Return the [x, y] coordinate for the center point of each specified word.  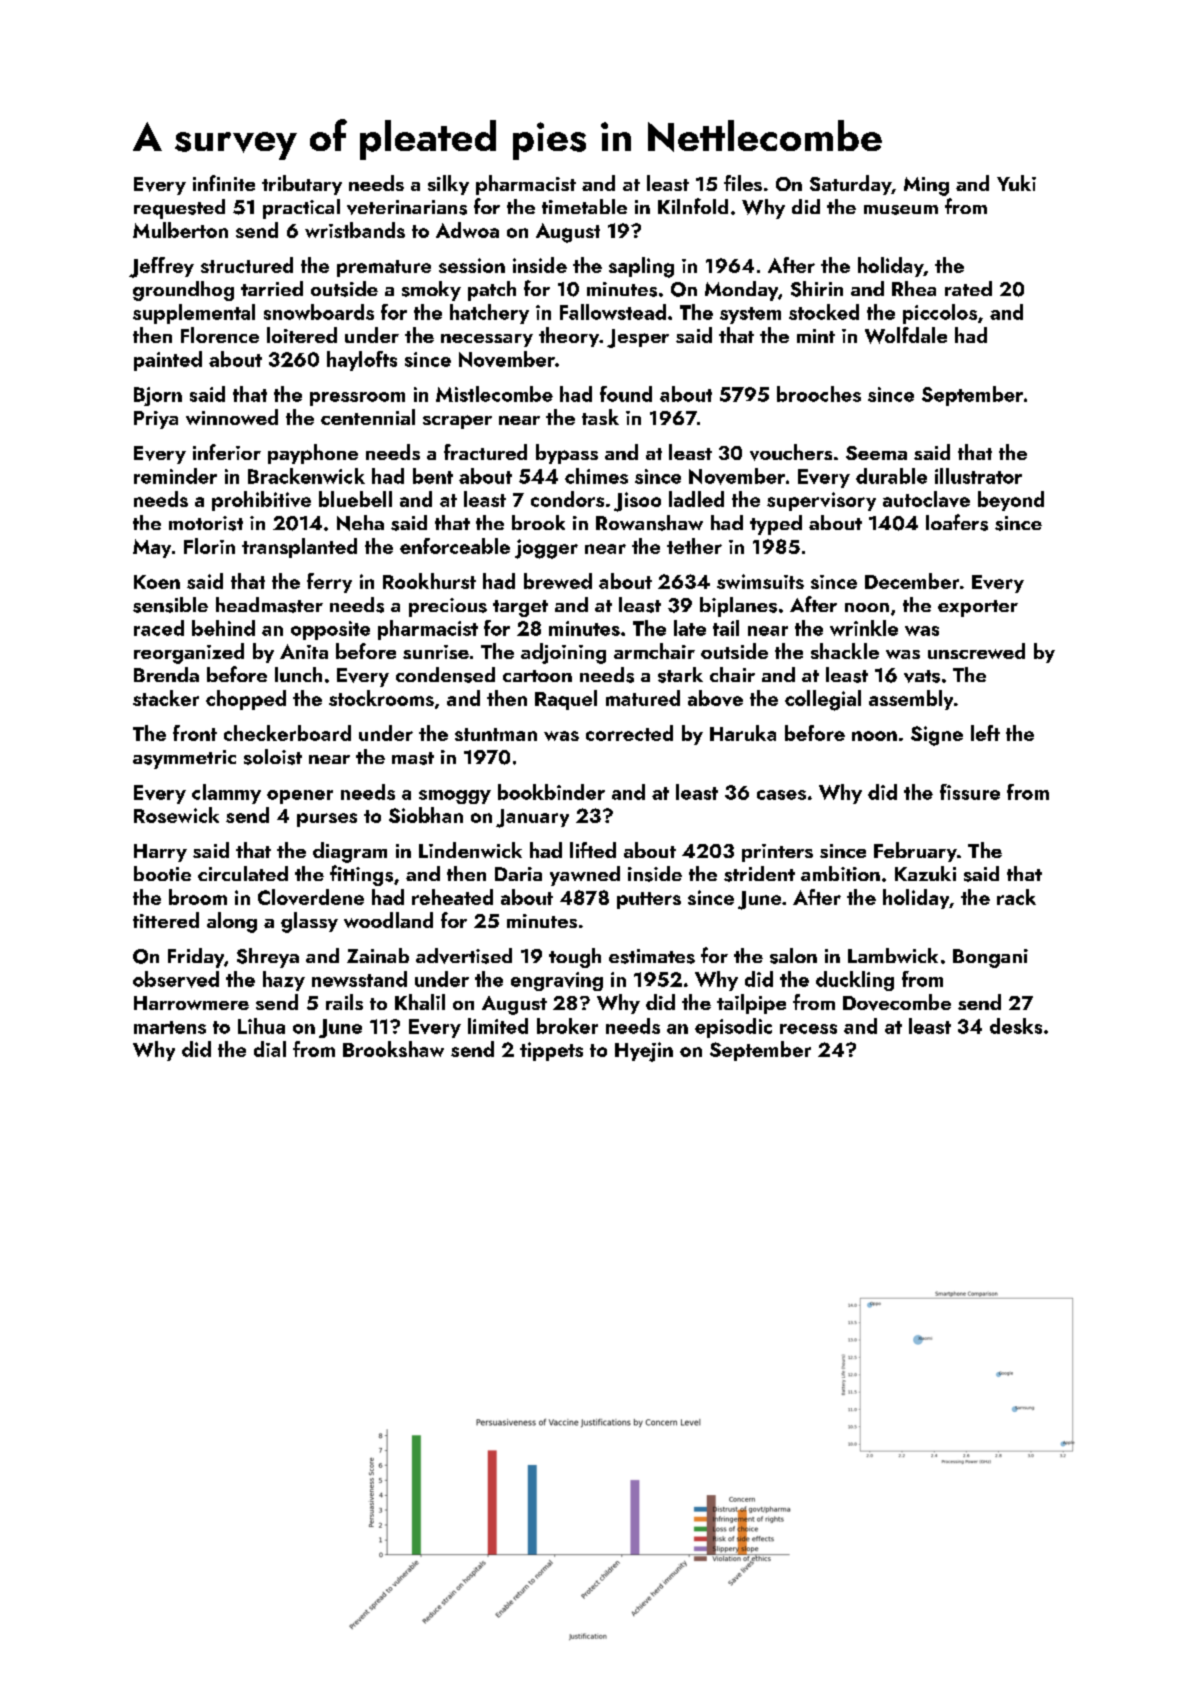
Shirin [817, 289]
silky [448, 185]
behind [223, 628]
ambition [840, 873]
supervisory [821, 501]
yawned [585, 876]
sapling [641, 267]
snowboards [319, 312]
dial [270, 1049]
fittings [361, 875]
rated [968, 288]
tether [694, 546]
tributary [302, 185]
